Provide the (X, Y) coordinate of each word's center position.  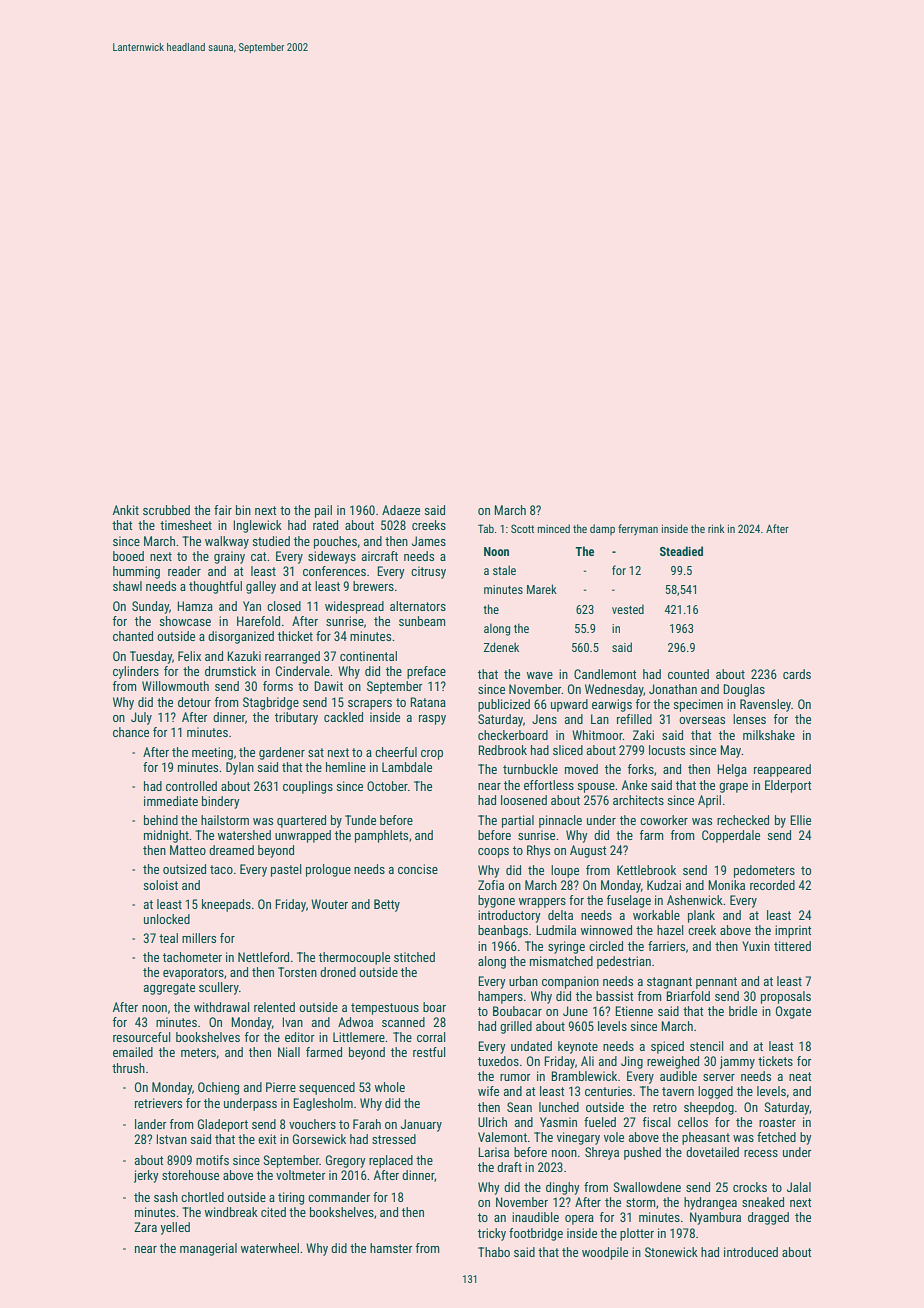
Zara (145, 1227)
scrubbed (166, 510)
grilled (516, 1027)
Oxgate (793, 1012)
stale (504, 570)
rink (716, 528)
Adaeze (401, 510)
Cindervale (303, 671)
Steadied (681, 551)
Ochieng (218, 1088)
